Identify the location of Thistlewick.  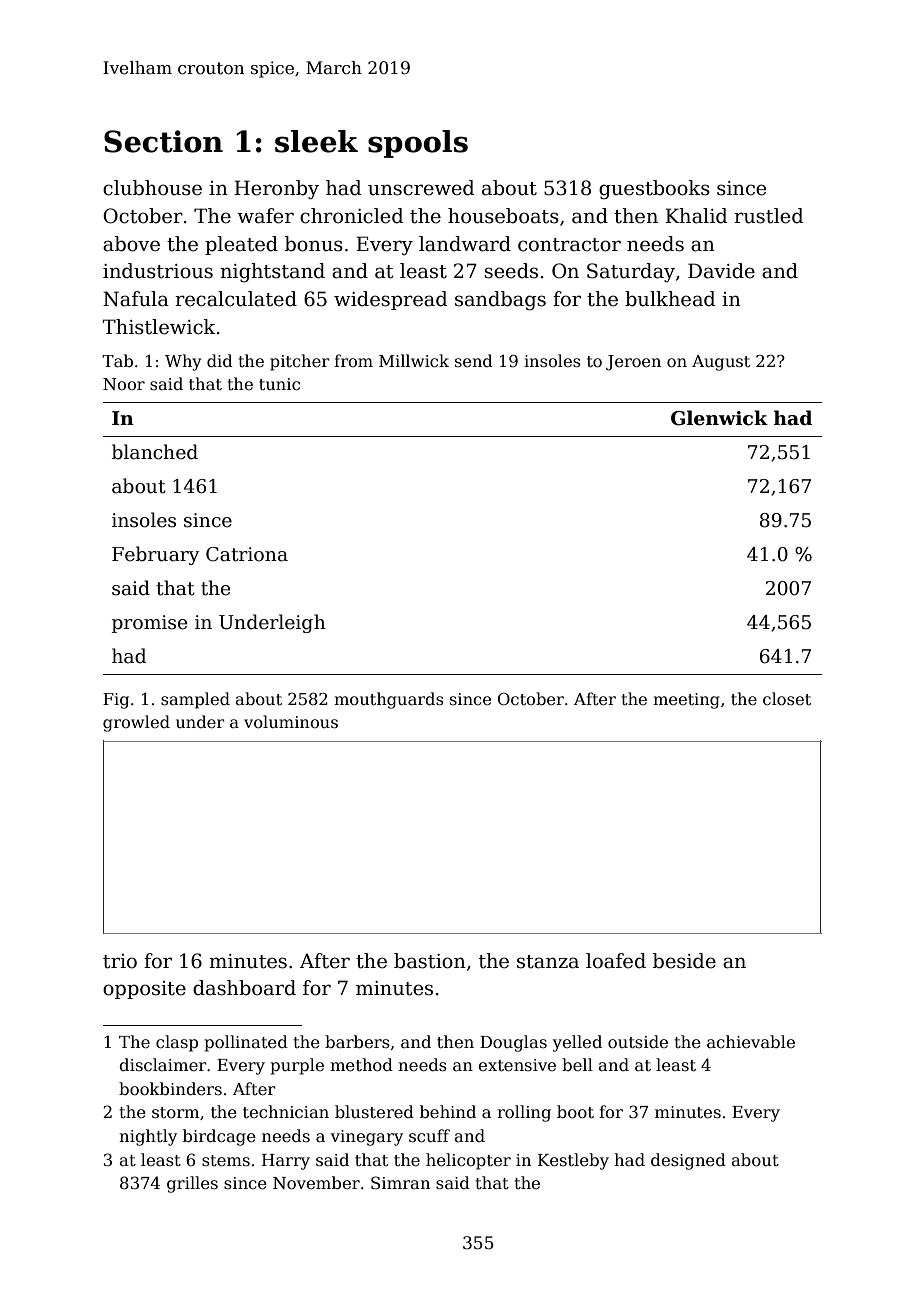
(159, 327).
